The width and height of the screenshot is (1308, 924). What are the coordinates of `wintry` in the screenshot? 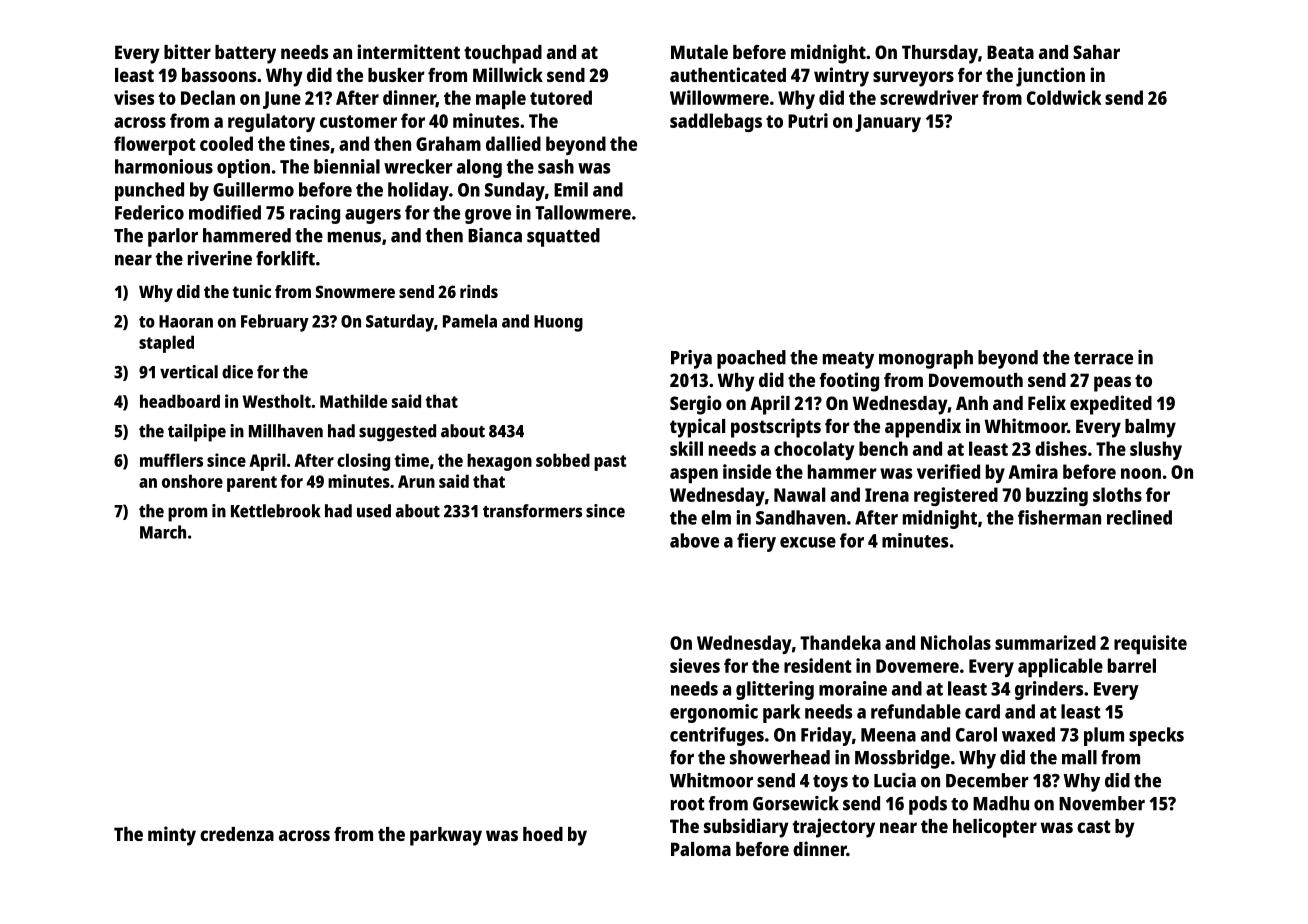 It's located at (841, 77).
